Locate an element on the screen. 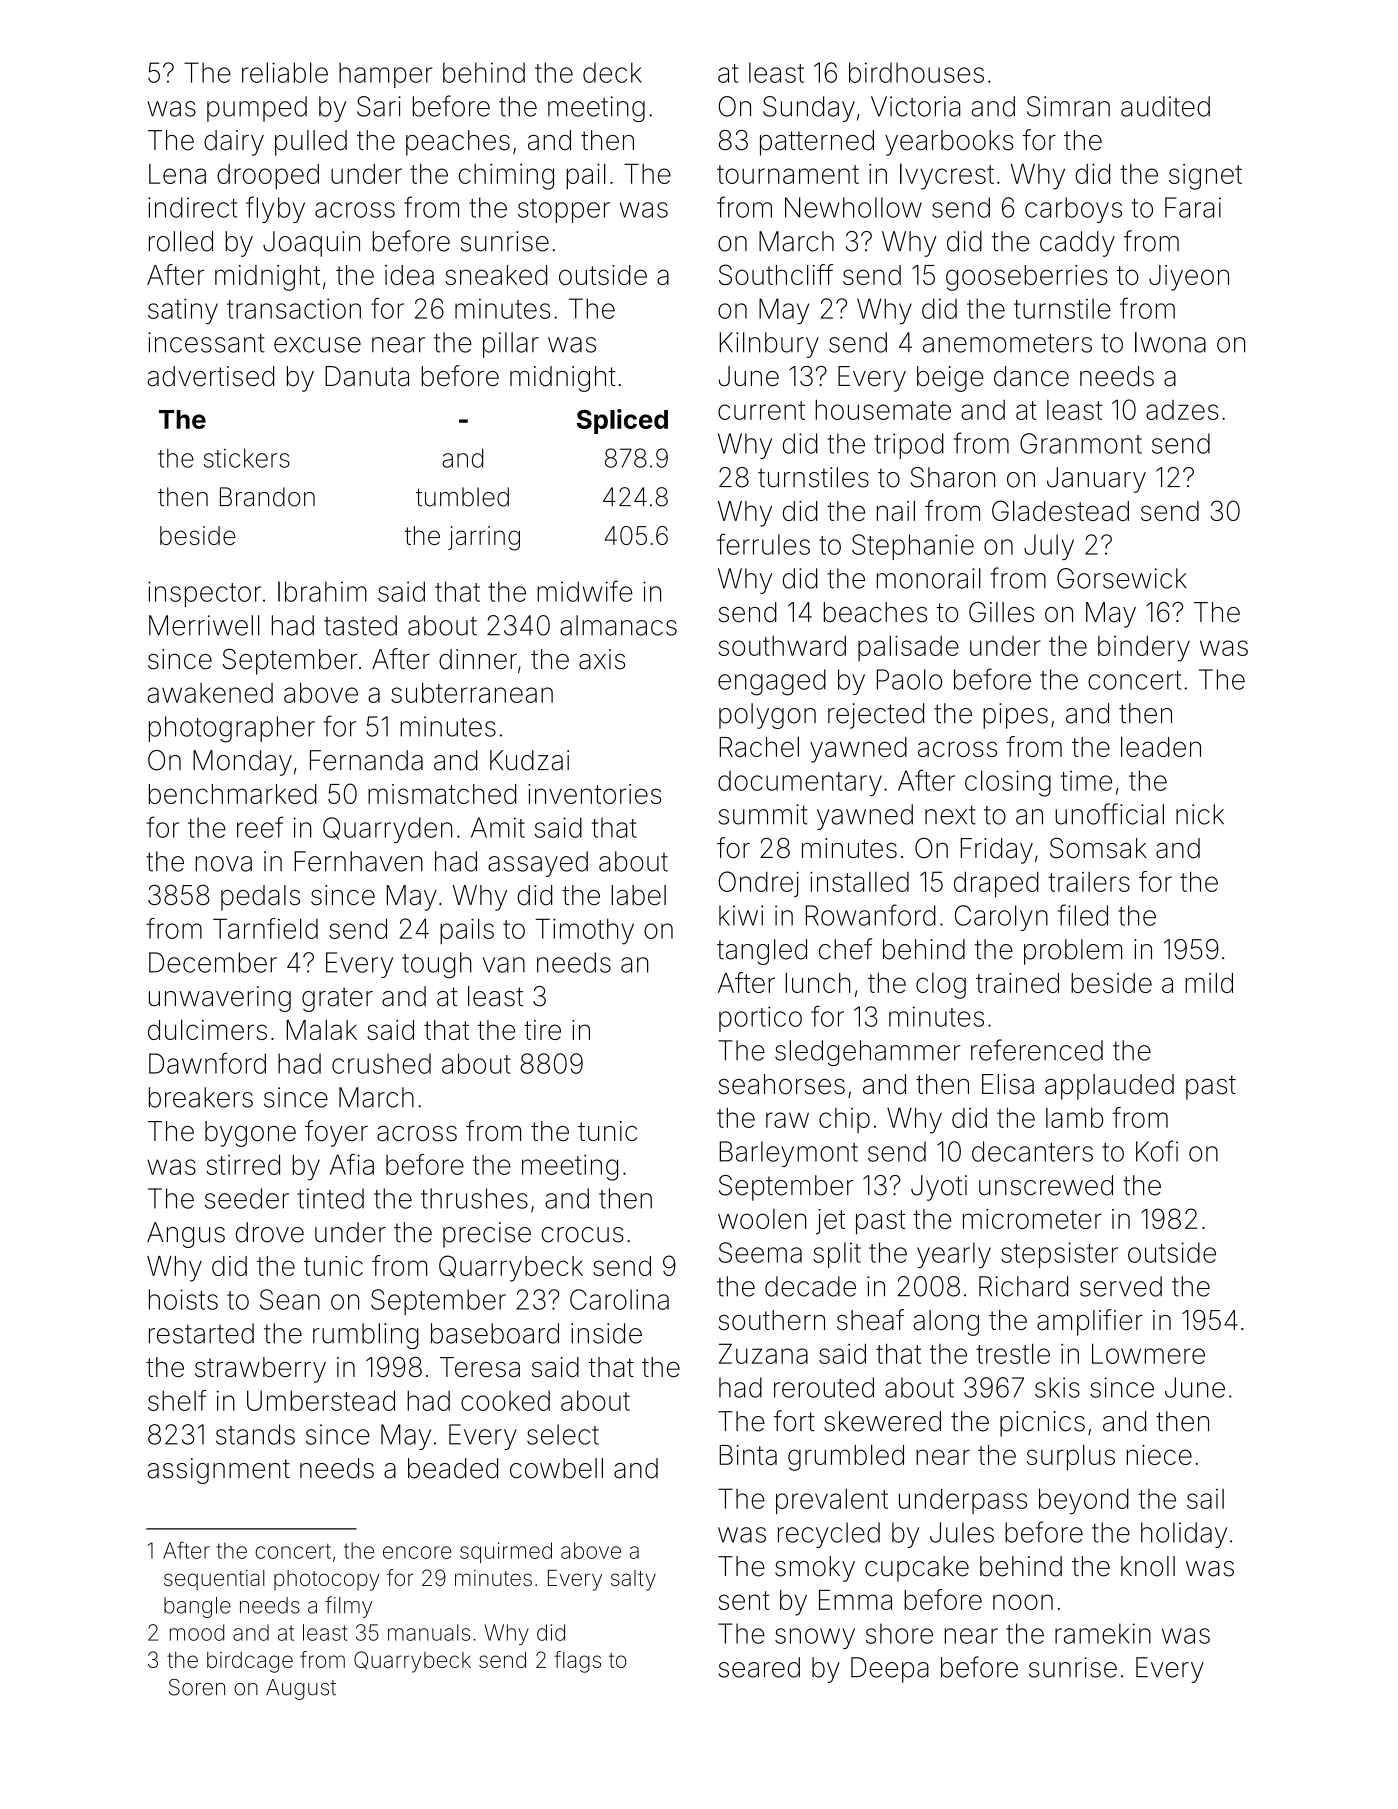 This screenshot has height=1809, width=1398. Dawnford is located at coordinates (207, 1063).
